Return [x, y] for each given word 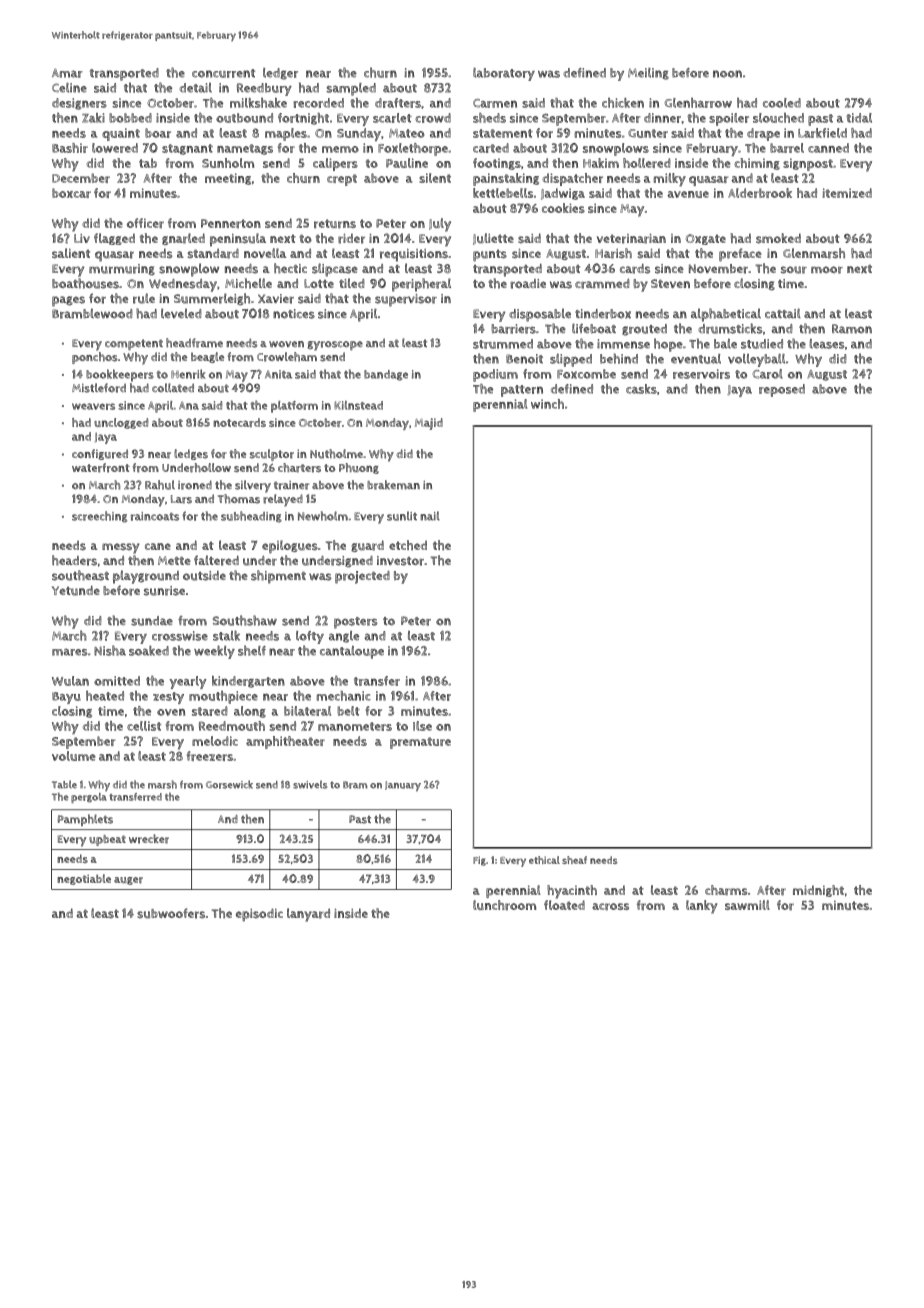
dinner [662, 118]
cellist [144, 726]
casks [641, 389]
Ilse [422, 726]
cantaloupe [352, 652]
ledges [191, 454]
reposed [782, 390]
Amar [67, 73]
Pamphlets [85, 820]
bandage [386, 375]
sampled [351, 89]
